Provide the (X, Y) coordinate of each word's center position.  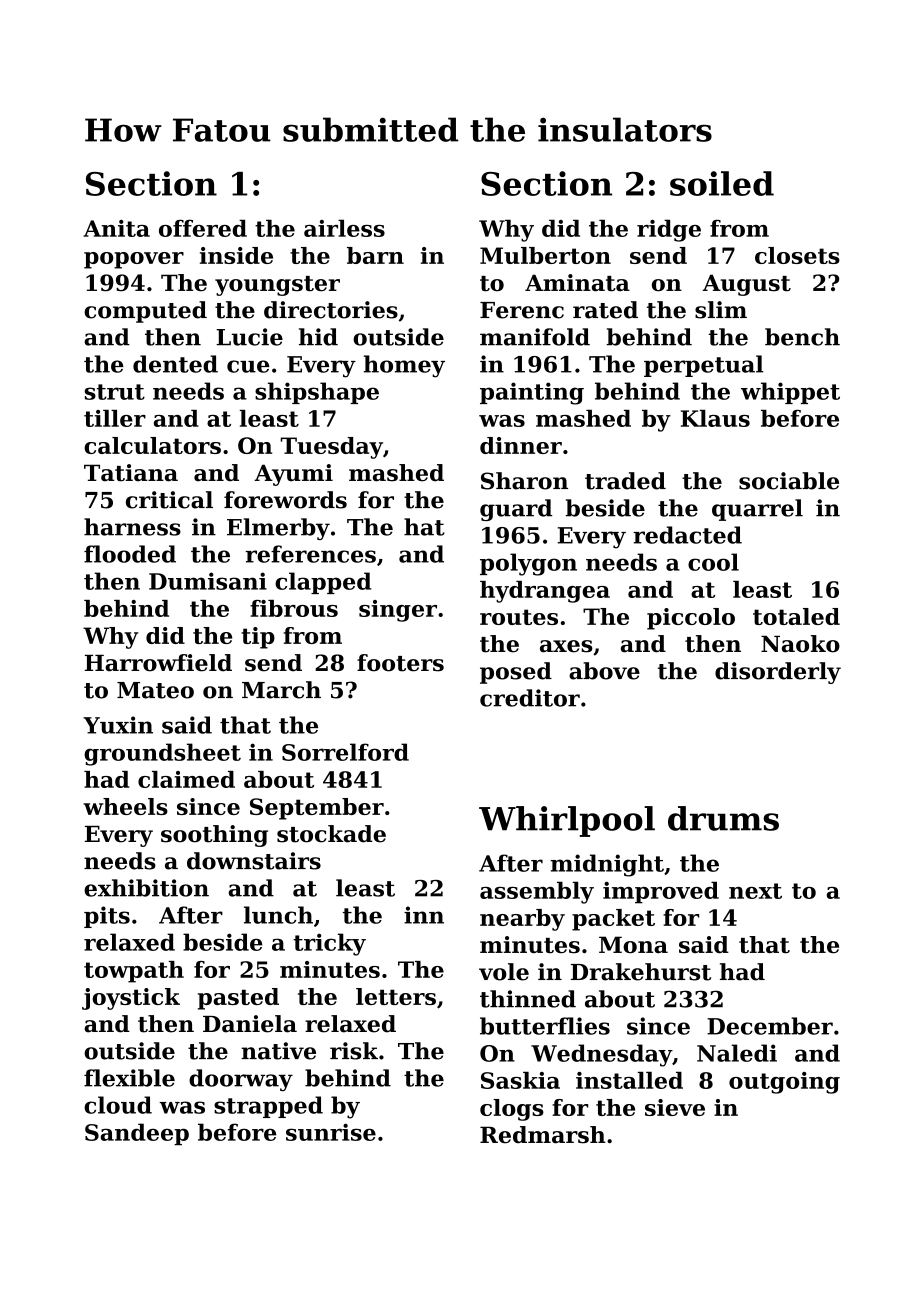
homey (404, 366)
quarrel (757, 510)
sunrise (331, 1132)
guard (516, 510)
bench (802, 337)
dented (175, 364)
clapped (323, 583)
